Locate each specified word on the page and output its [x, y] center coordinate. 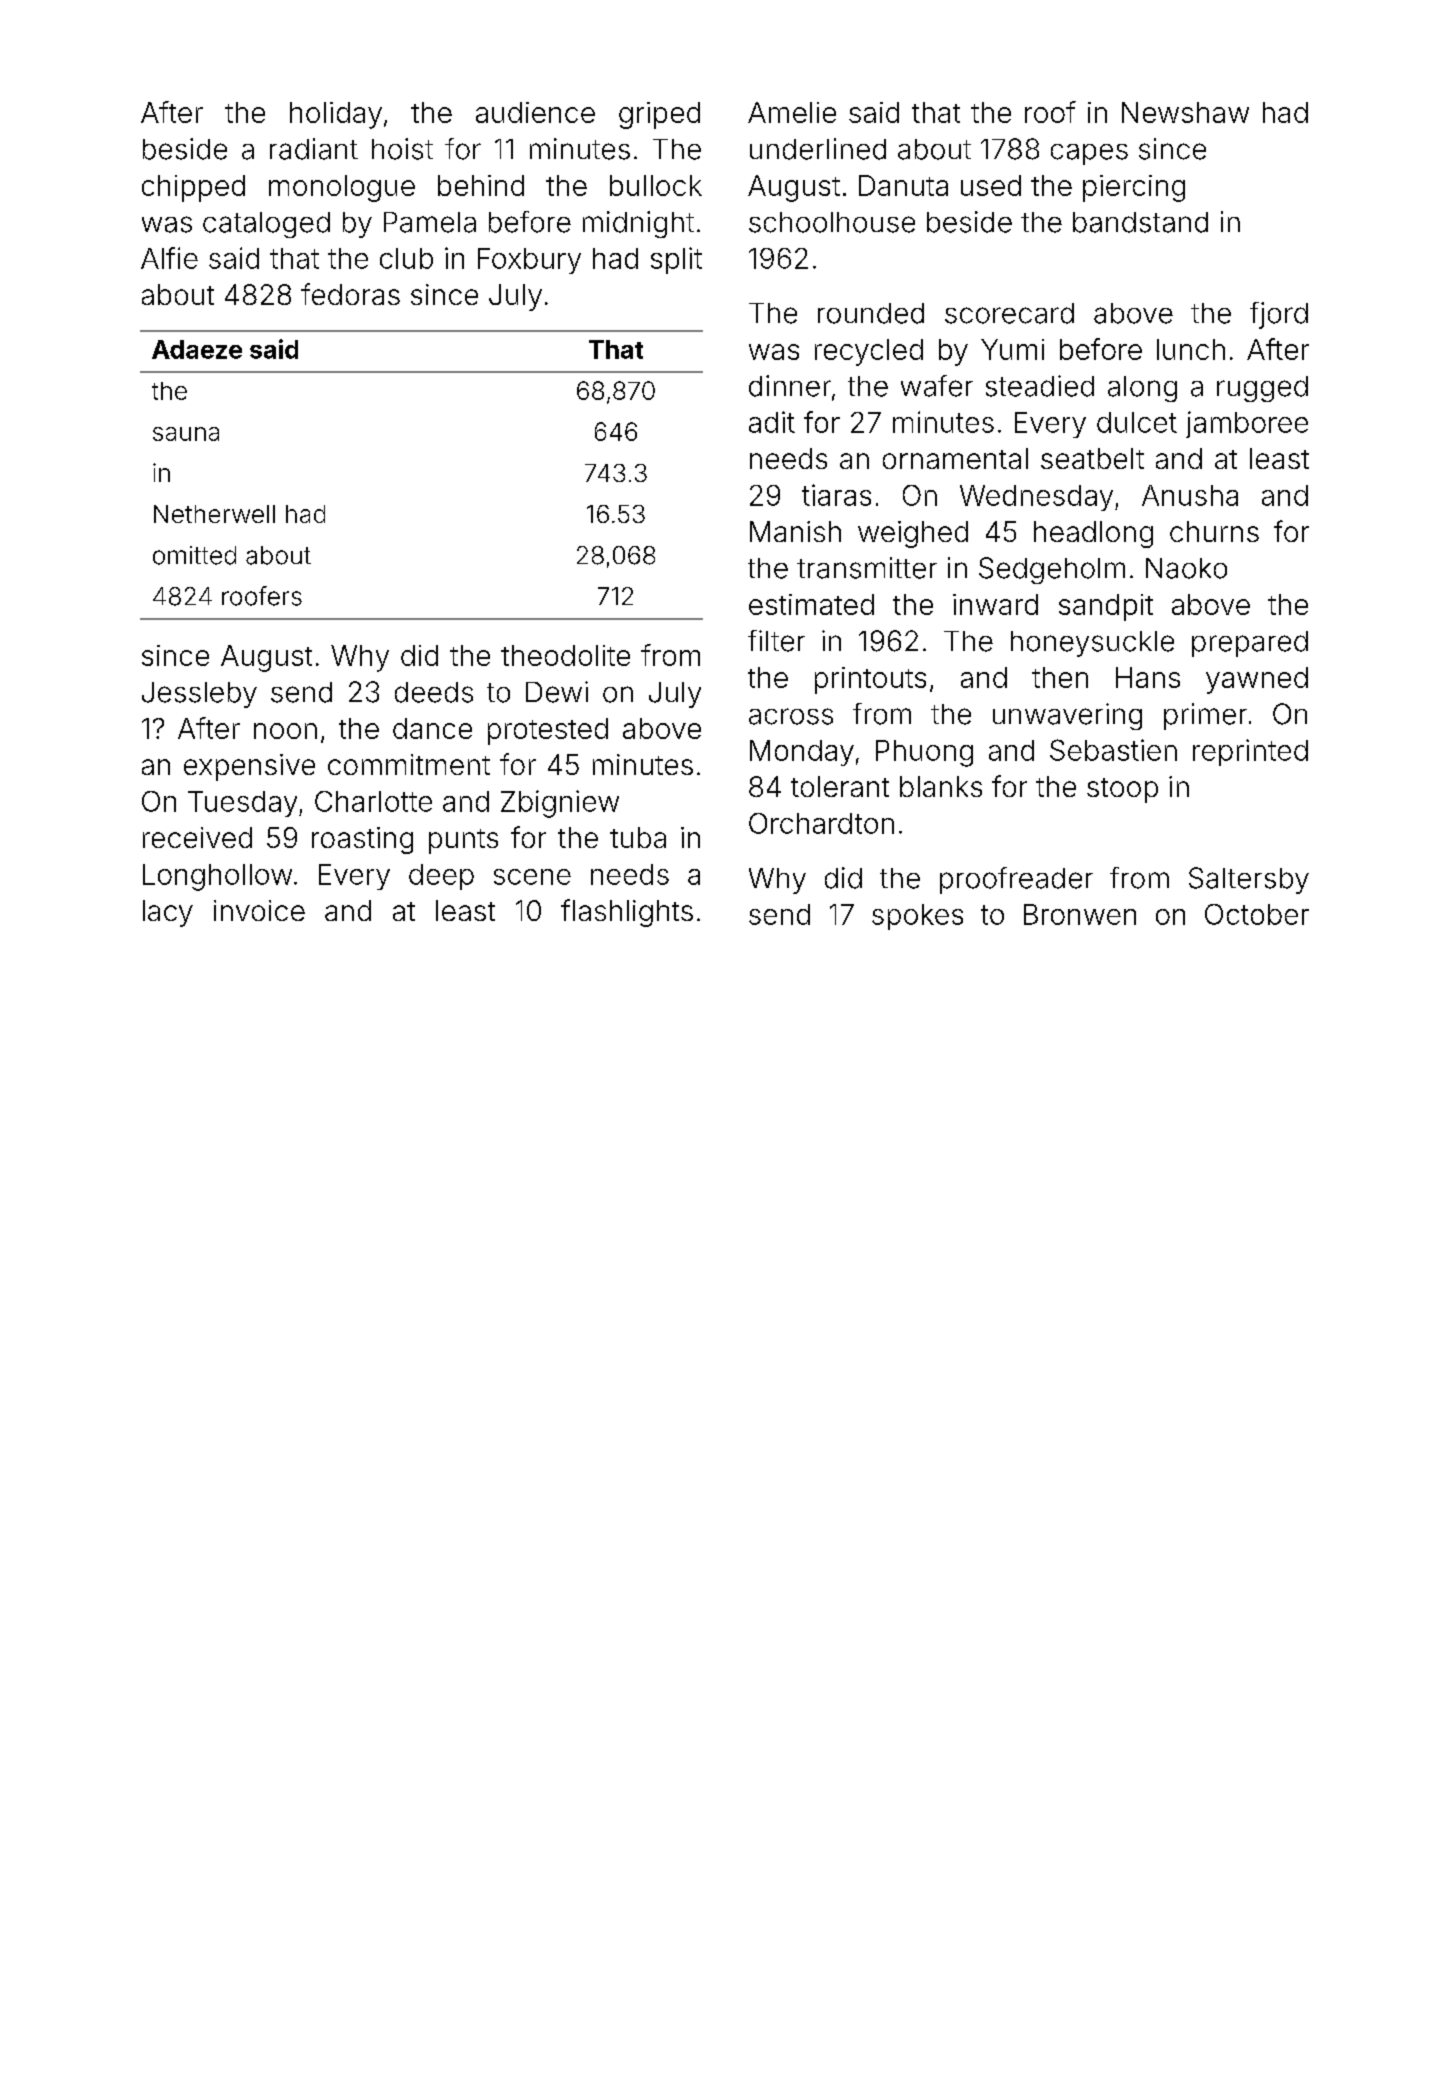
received [197, 837]
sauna [186, 434]
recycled [869, 352]
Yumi [1012, 349]
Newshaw [1185, 112]
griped [659, 115]
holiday [336, 115]
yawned [1257, 680]
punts [463, 841]
